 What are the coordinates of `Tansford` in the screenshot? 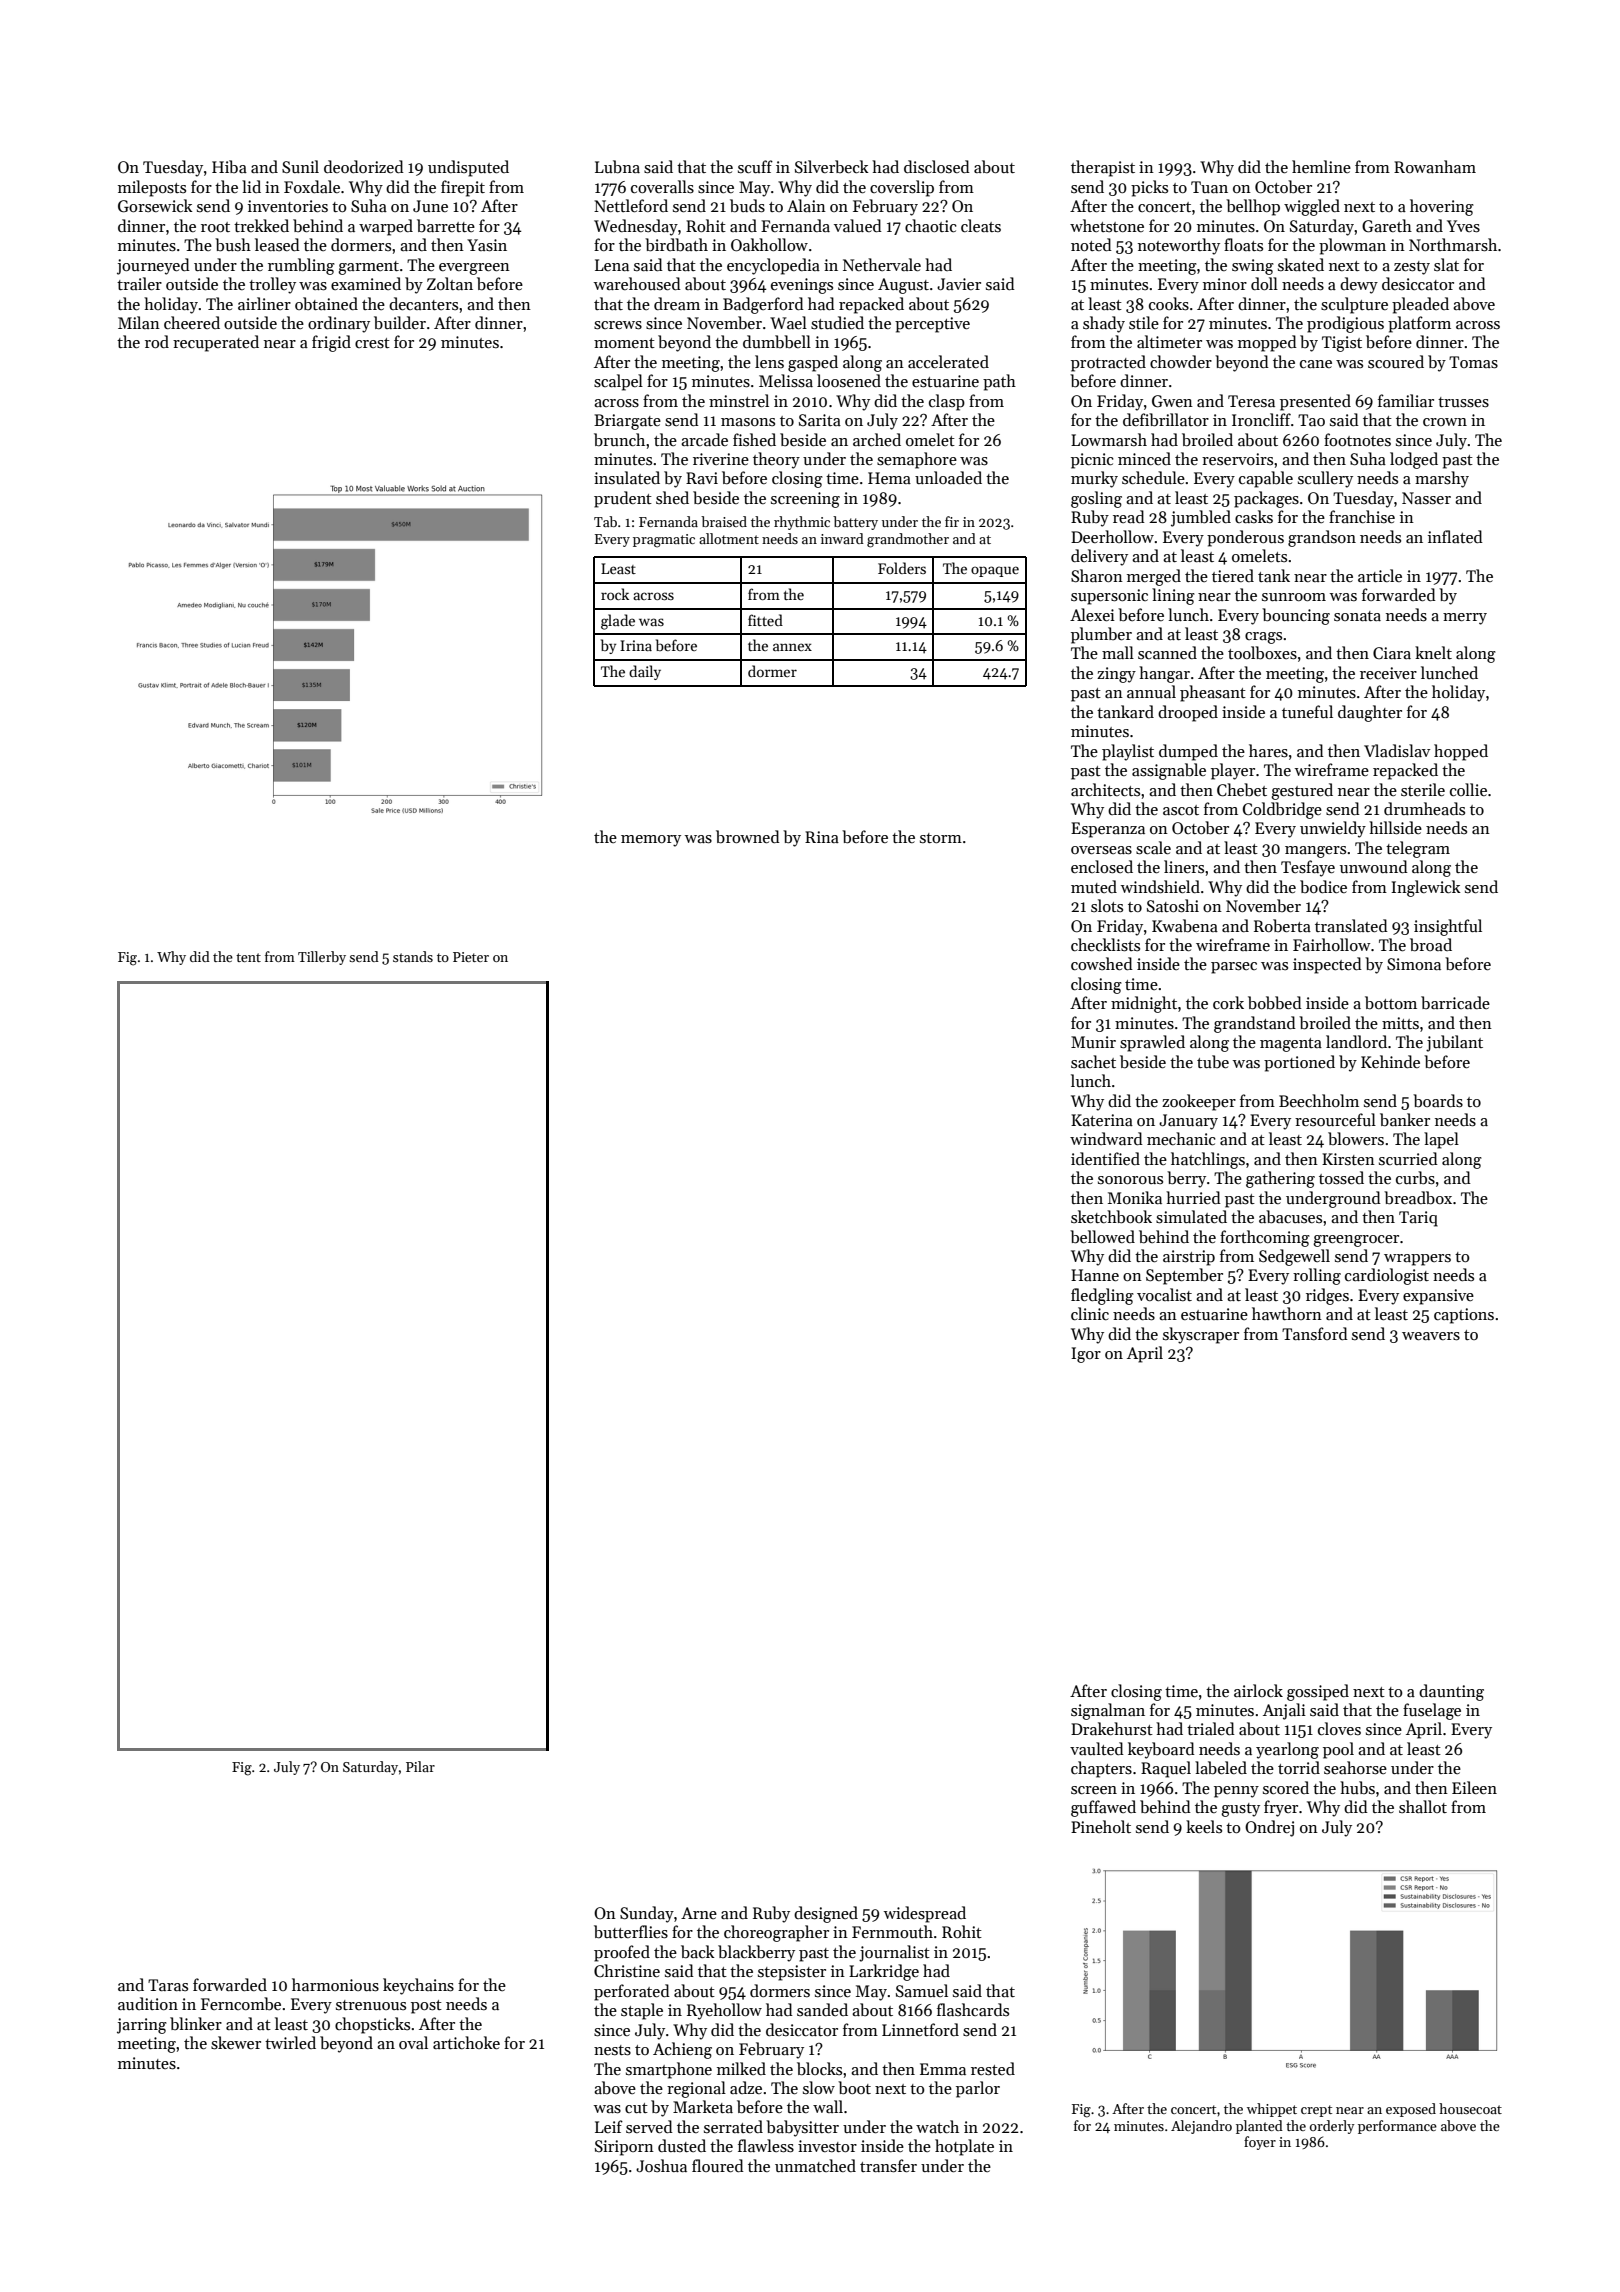 It's located at (1315, 1333).
